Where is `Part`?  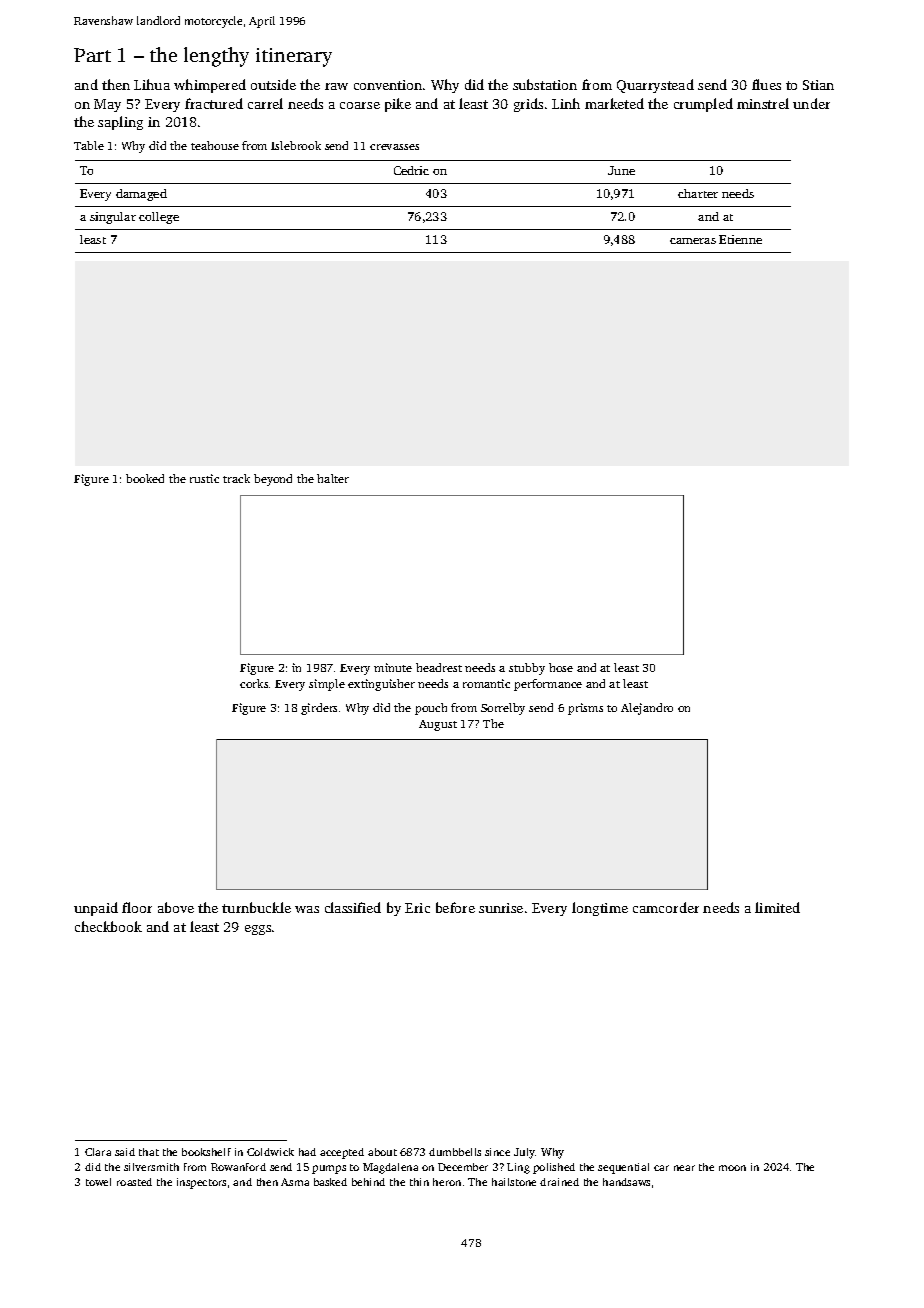 Part is located at coordinates (92, 55).
